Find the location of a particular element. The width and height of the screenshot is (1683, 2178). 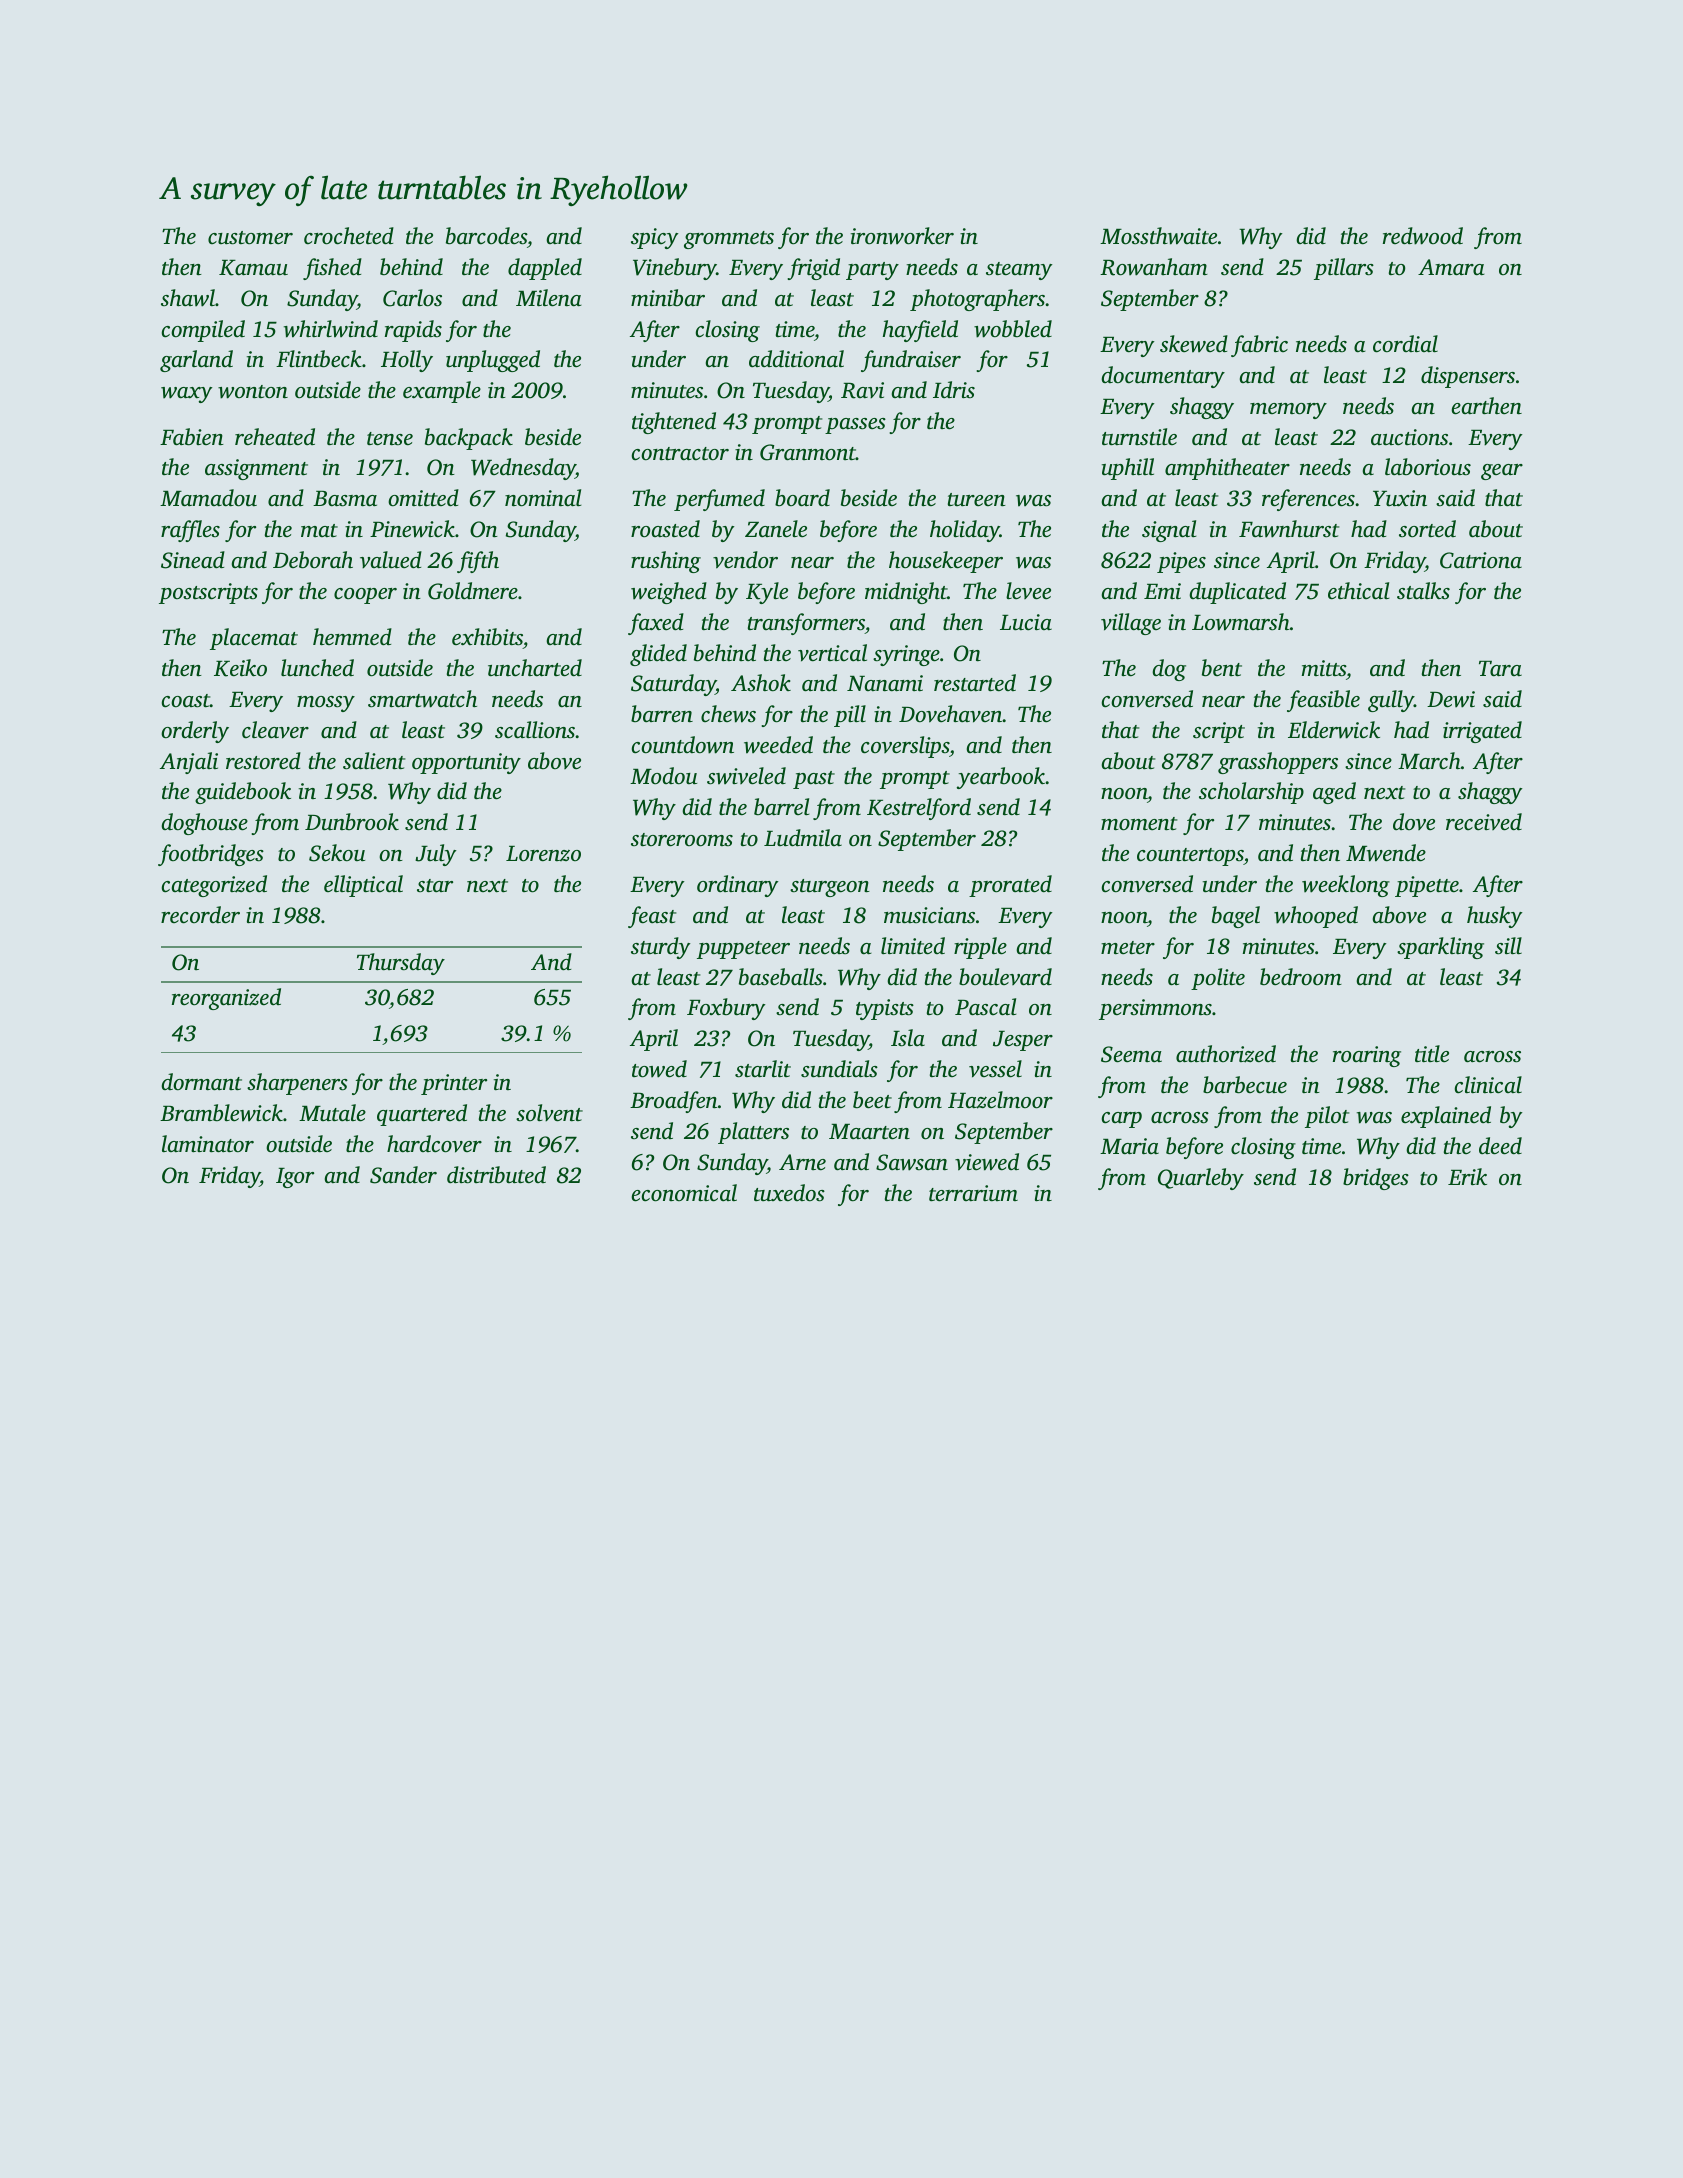

dispensers is located at coordinates (1468, 377).
